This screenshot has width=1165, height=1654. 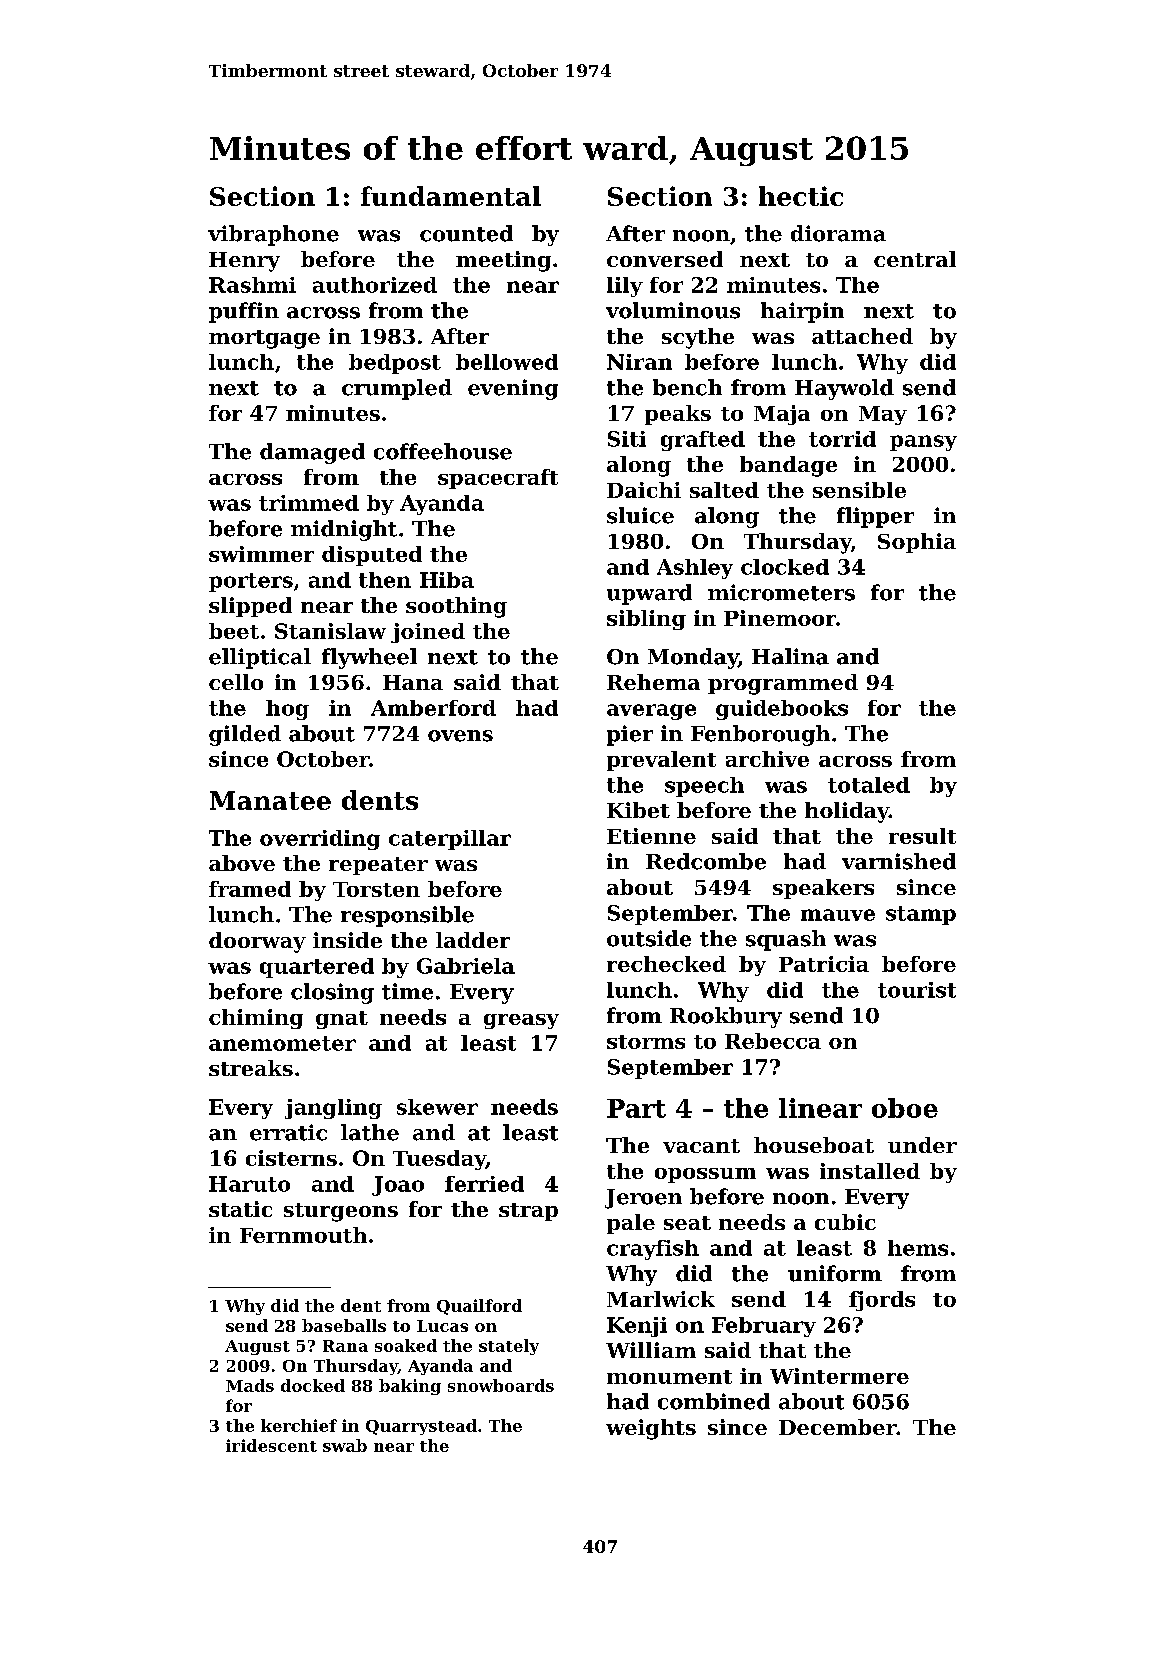 What do you see at coordinates (466, 233) in the screenshot?
I see `counted` at bounding box center [466, 233].
